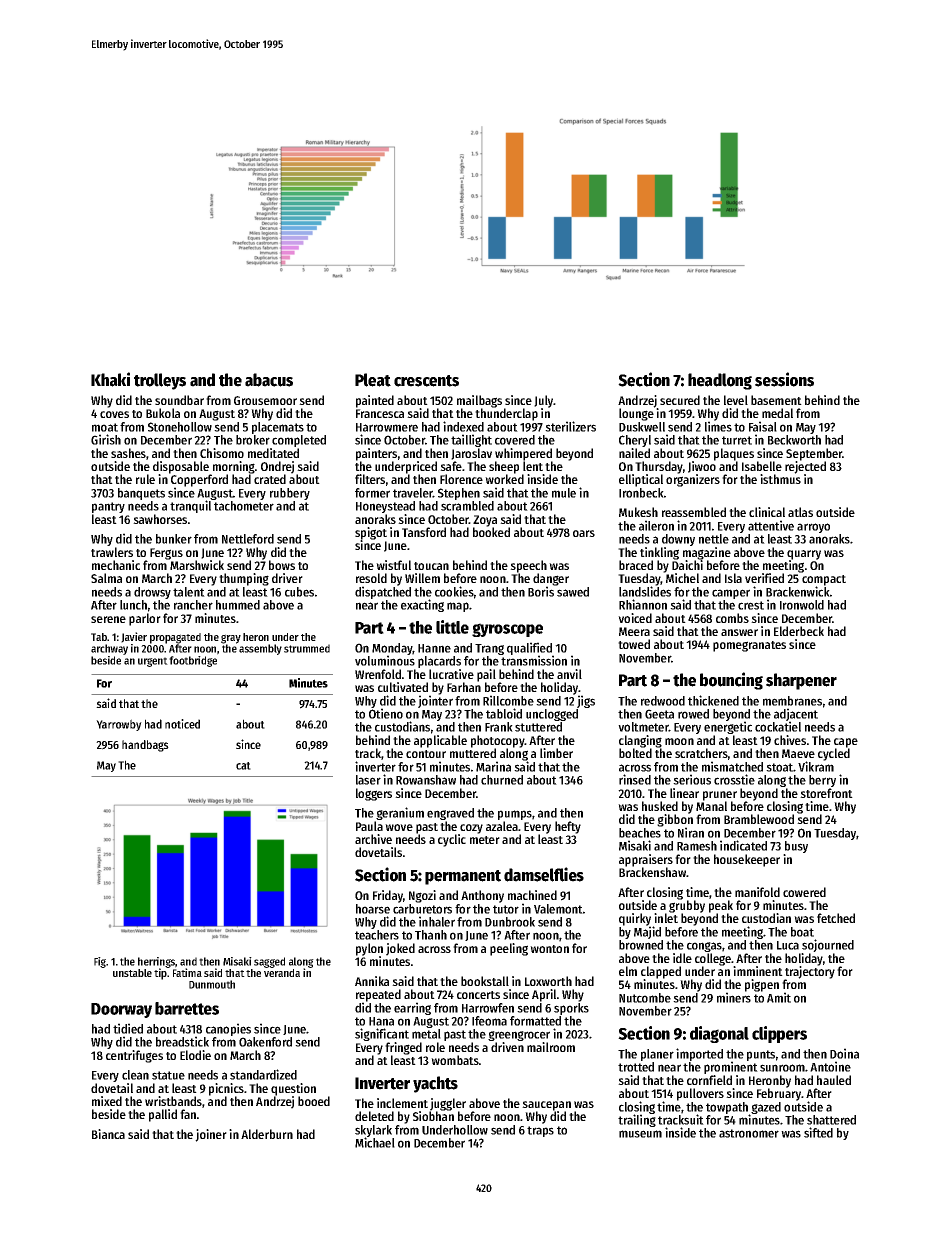 This screenshot has width=952, height=1233. I want to click on breadstick, so click(182, 1041).
